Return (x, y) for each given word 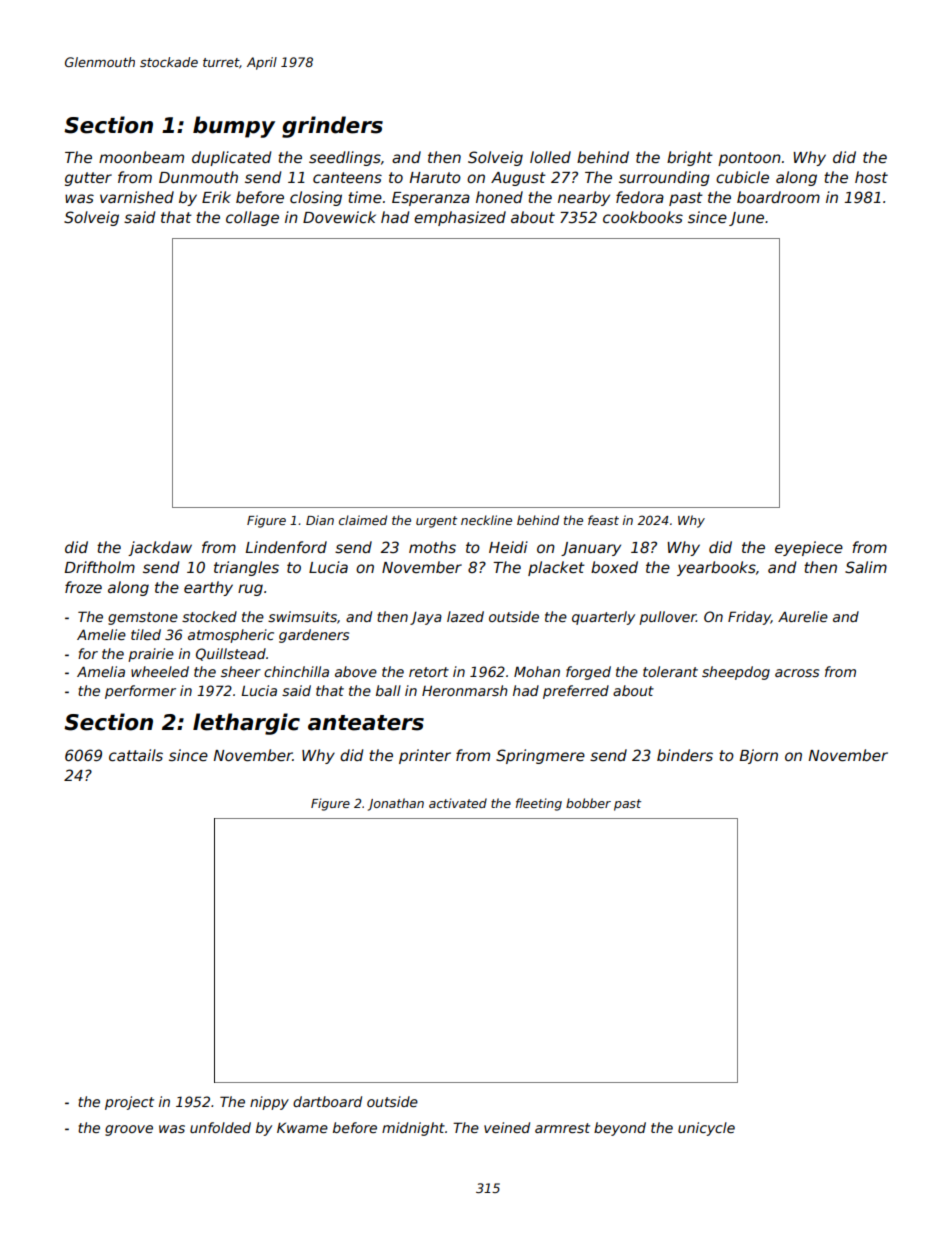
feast (603, 520)
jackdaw (160, 548)
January (591, 549)
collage (252, 218)
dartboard (327, 1101)
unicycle (706, 1129)
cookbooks (643, 217)
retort (429, 672)
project (129, 1103)
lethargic (246, 724)
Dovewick (339, 217)
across (797, 673)
